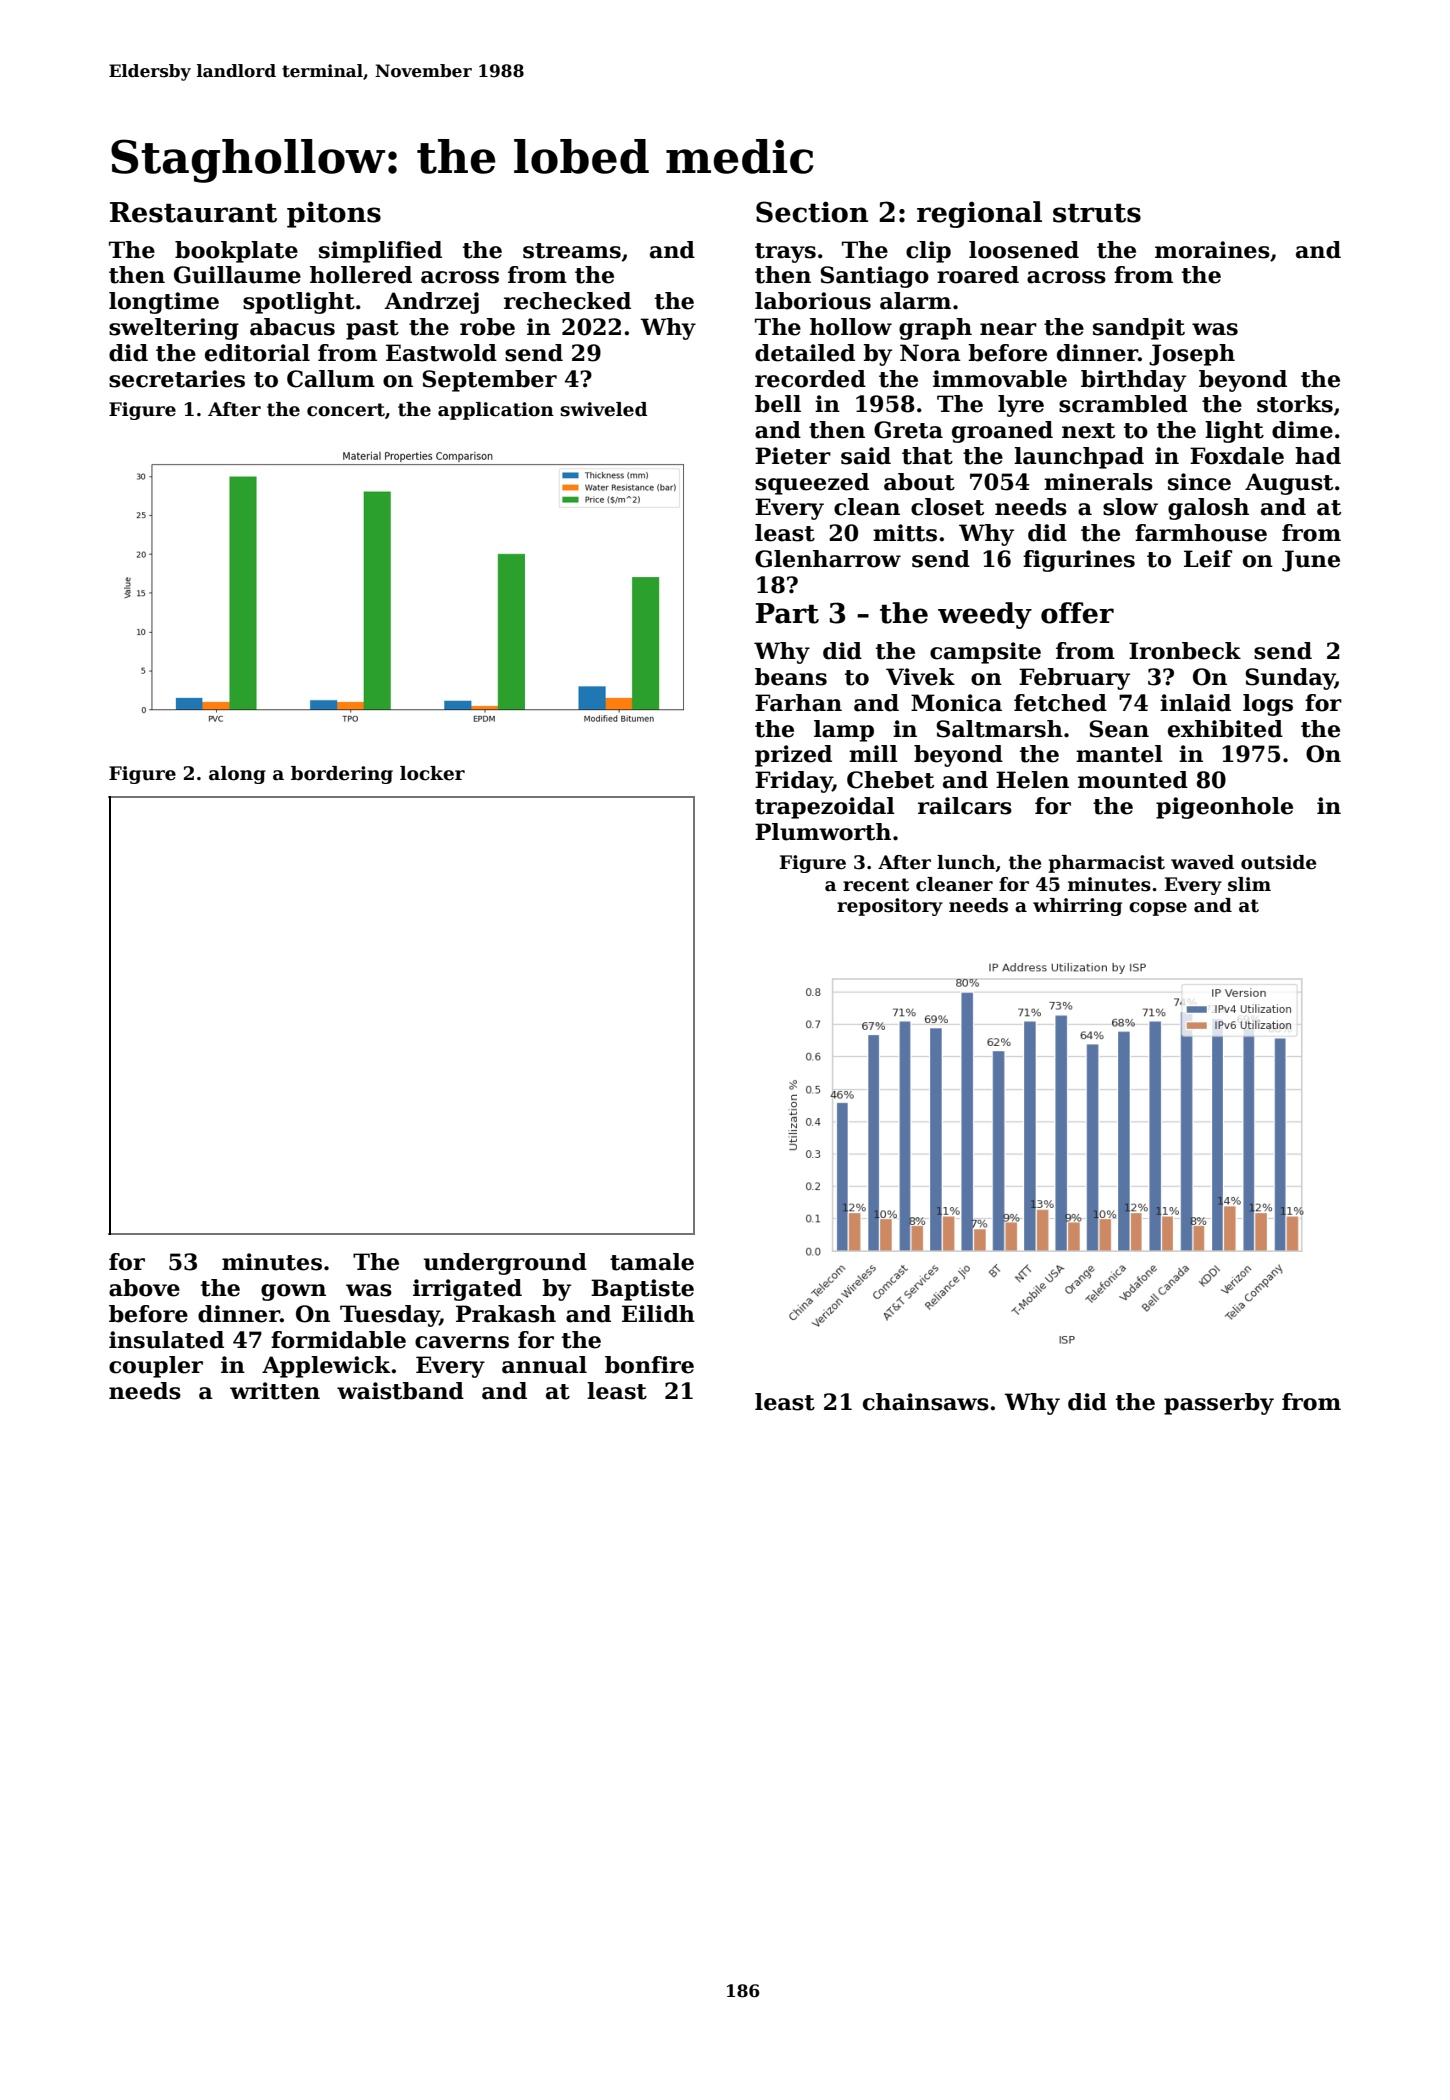 This screenshot has height=2100, width=1450. Describe the element at coordinates (174, 329) in the screenshot. I see `sweltering` at that location.
